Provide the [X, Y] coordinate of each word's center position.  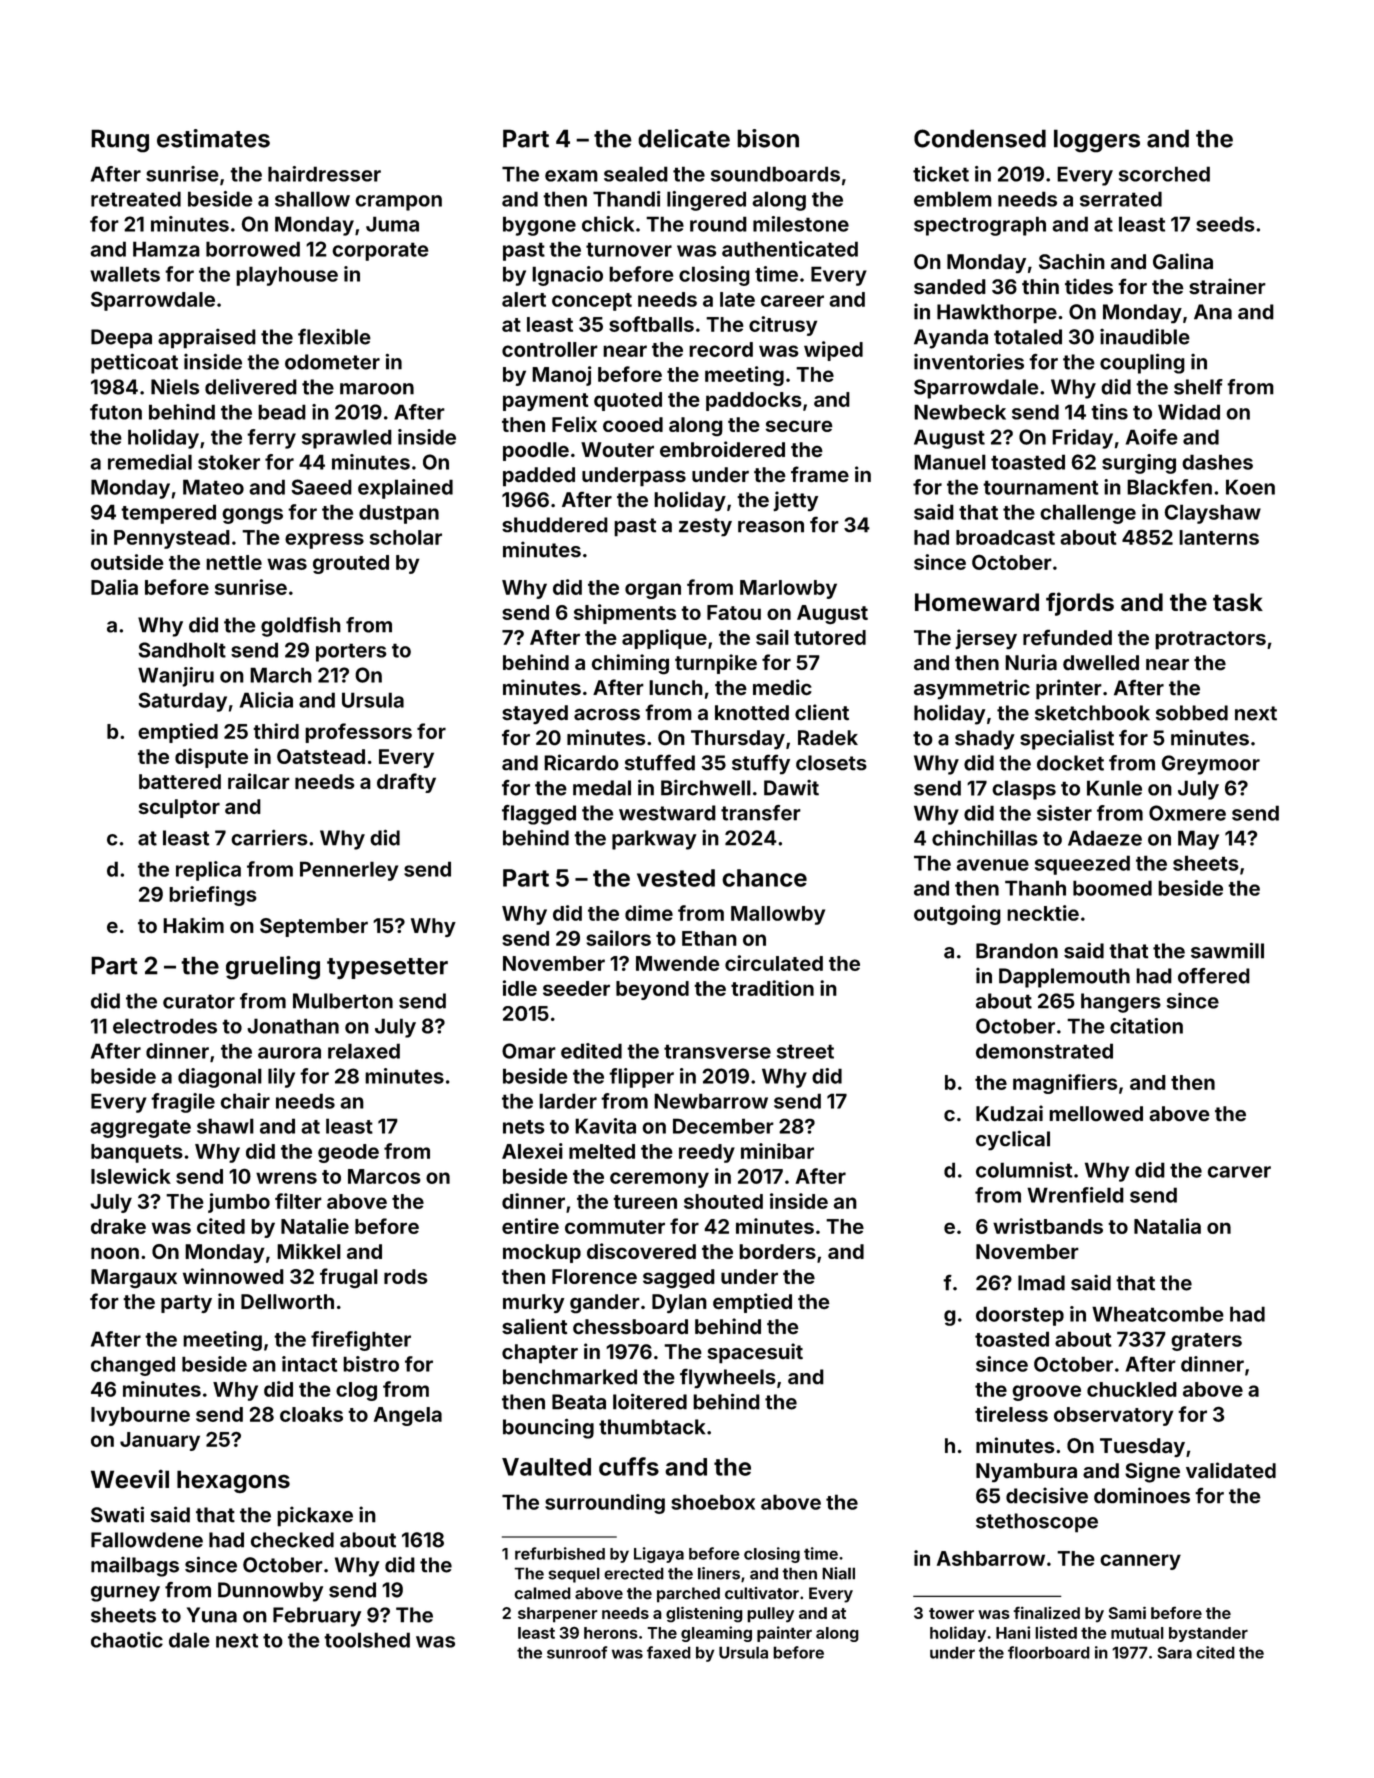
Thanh [1035, 888]
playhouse [287, 276]
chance [764, 878]
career [792, 301]
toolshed [367, 1640]
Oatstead [321, 756]
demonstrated [1044, 1051]
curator [199, 1001]
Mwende [678, 963]
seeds [1225, 224]
